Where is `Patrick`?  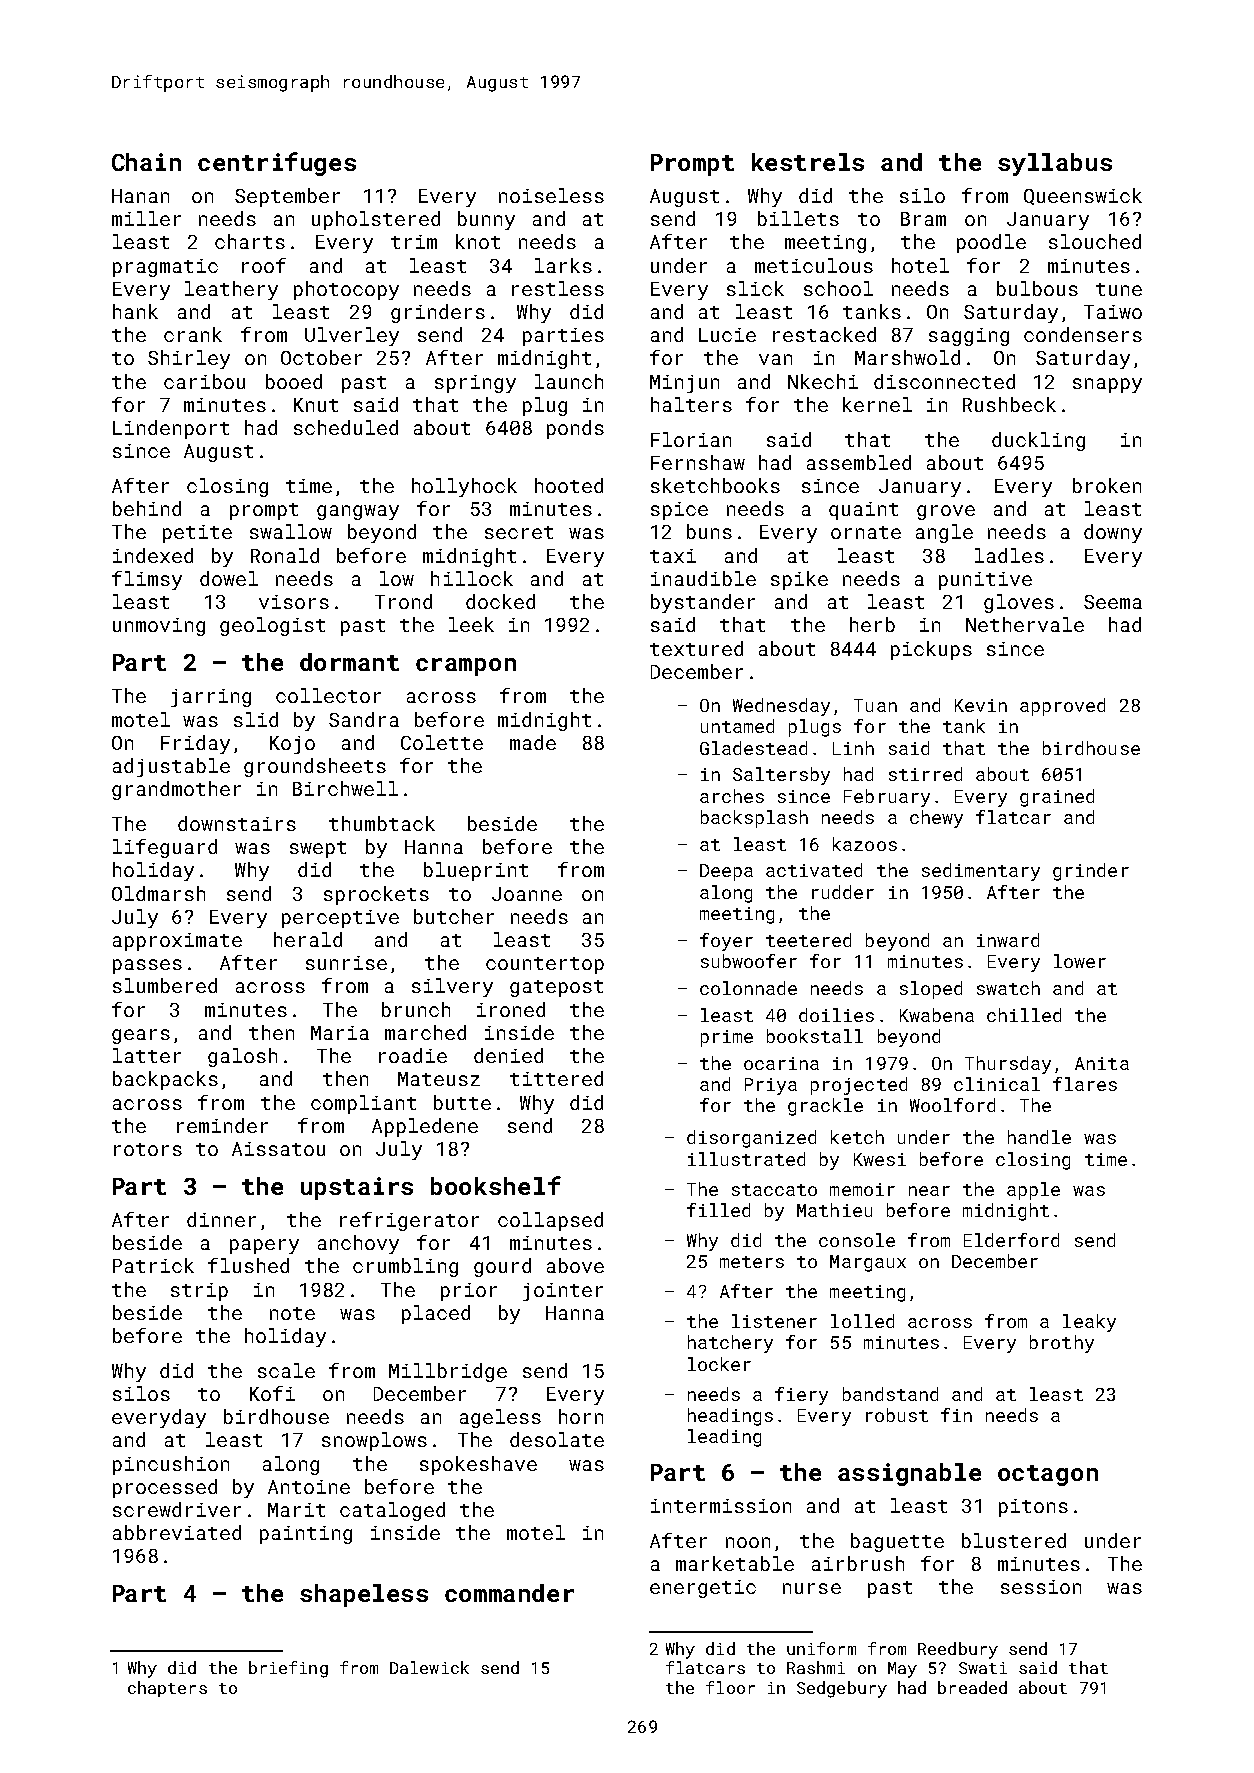 Patrick is located at coordinates (153, 1265).
